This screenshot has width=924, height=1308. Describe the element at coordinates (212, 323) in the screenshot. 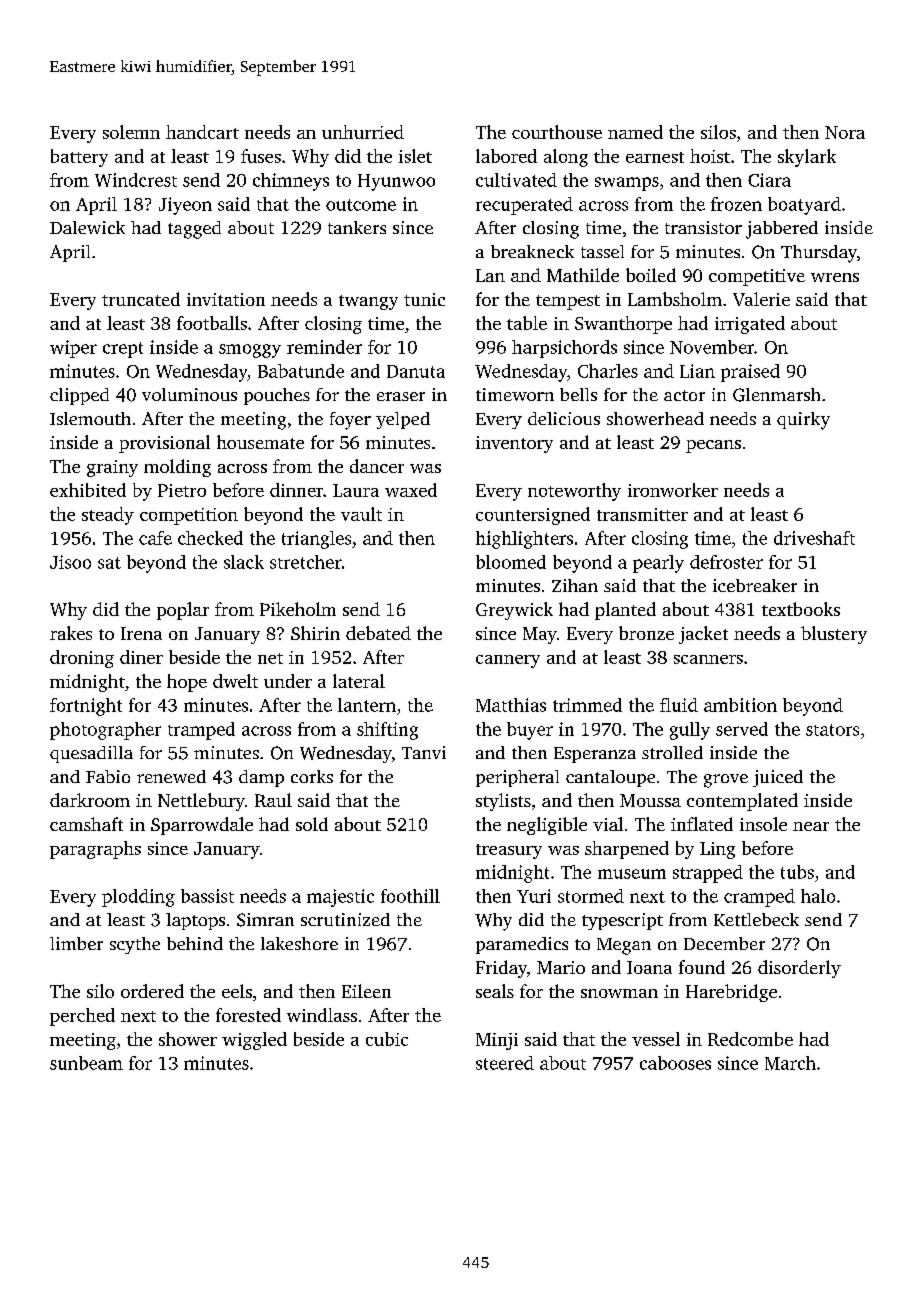

I see `footballs` at that location.
